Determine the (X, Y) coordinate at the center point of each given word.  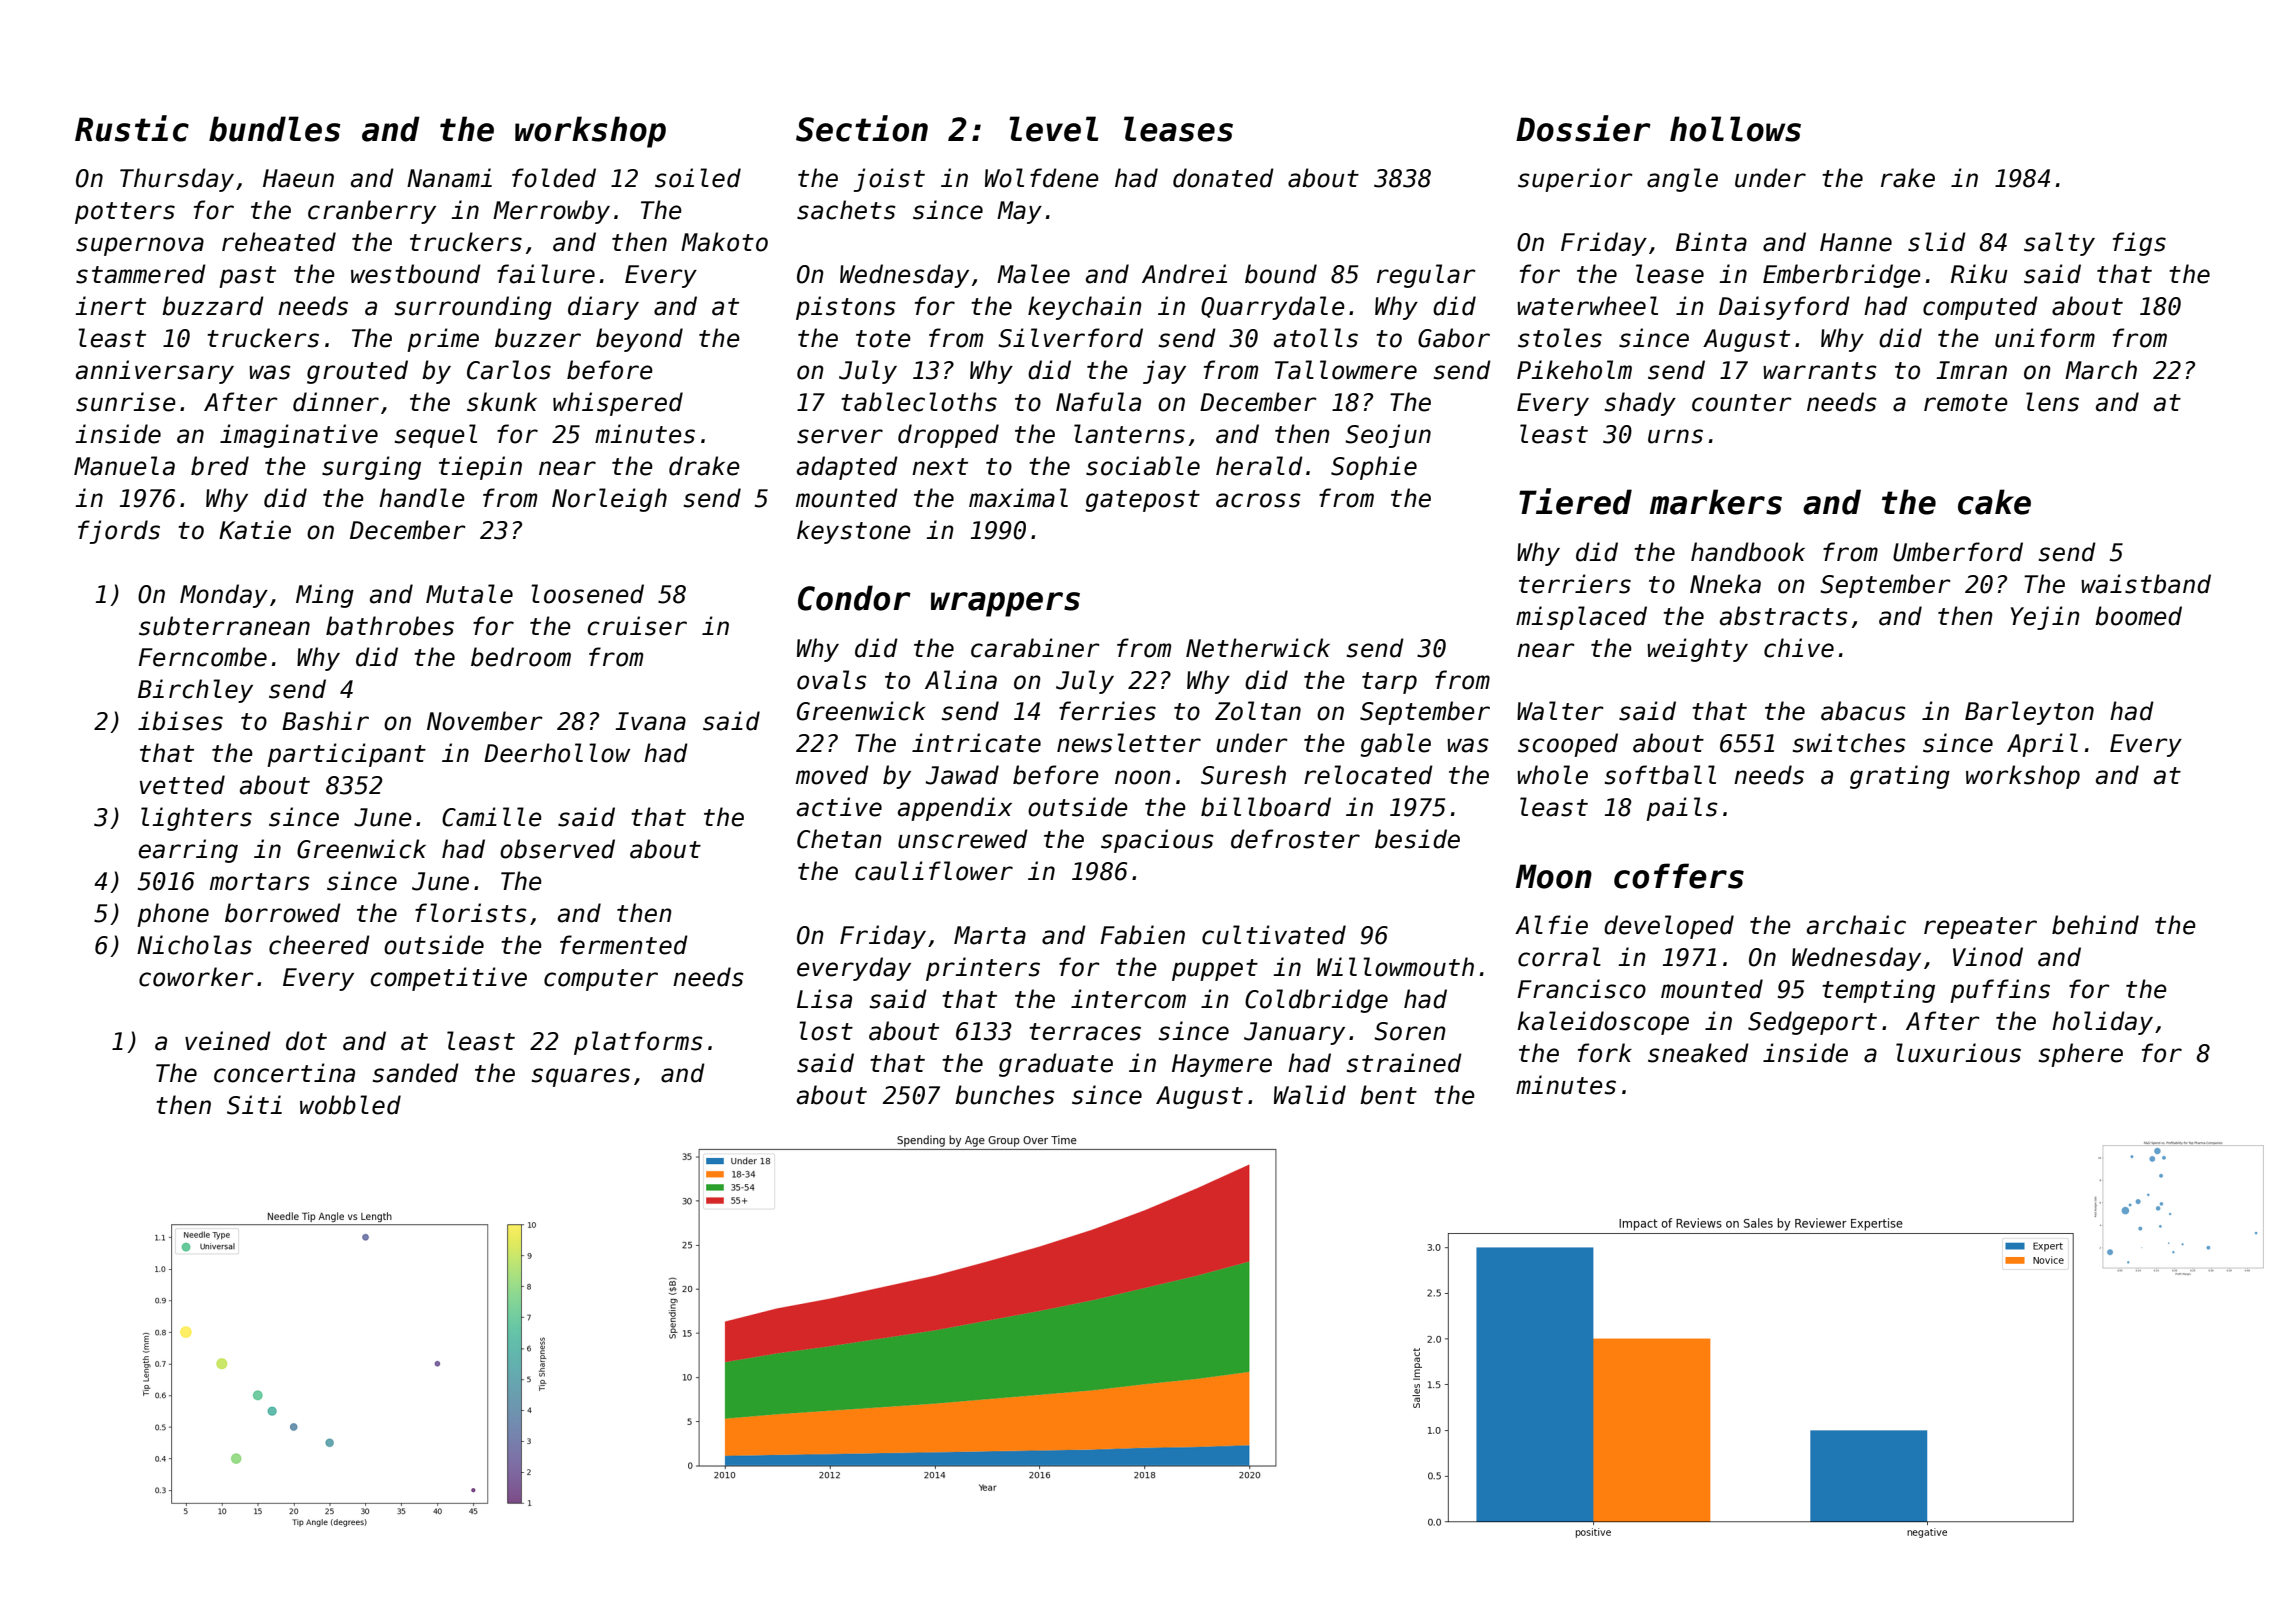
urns (1675, 436)
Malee (1033, 274)
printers (983, 969)
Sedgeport (1812, 1023)
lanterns (1129, 434)
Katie (255, 530)
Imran (1971, 370)
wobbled (350, 1105)
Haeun (298, 178)
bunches (1005, 1095)
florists (471, 913)
